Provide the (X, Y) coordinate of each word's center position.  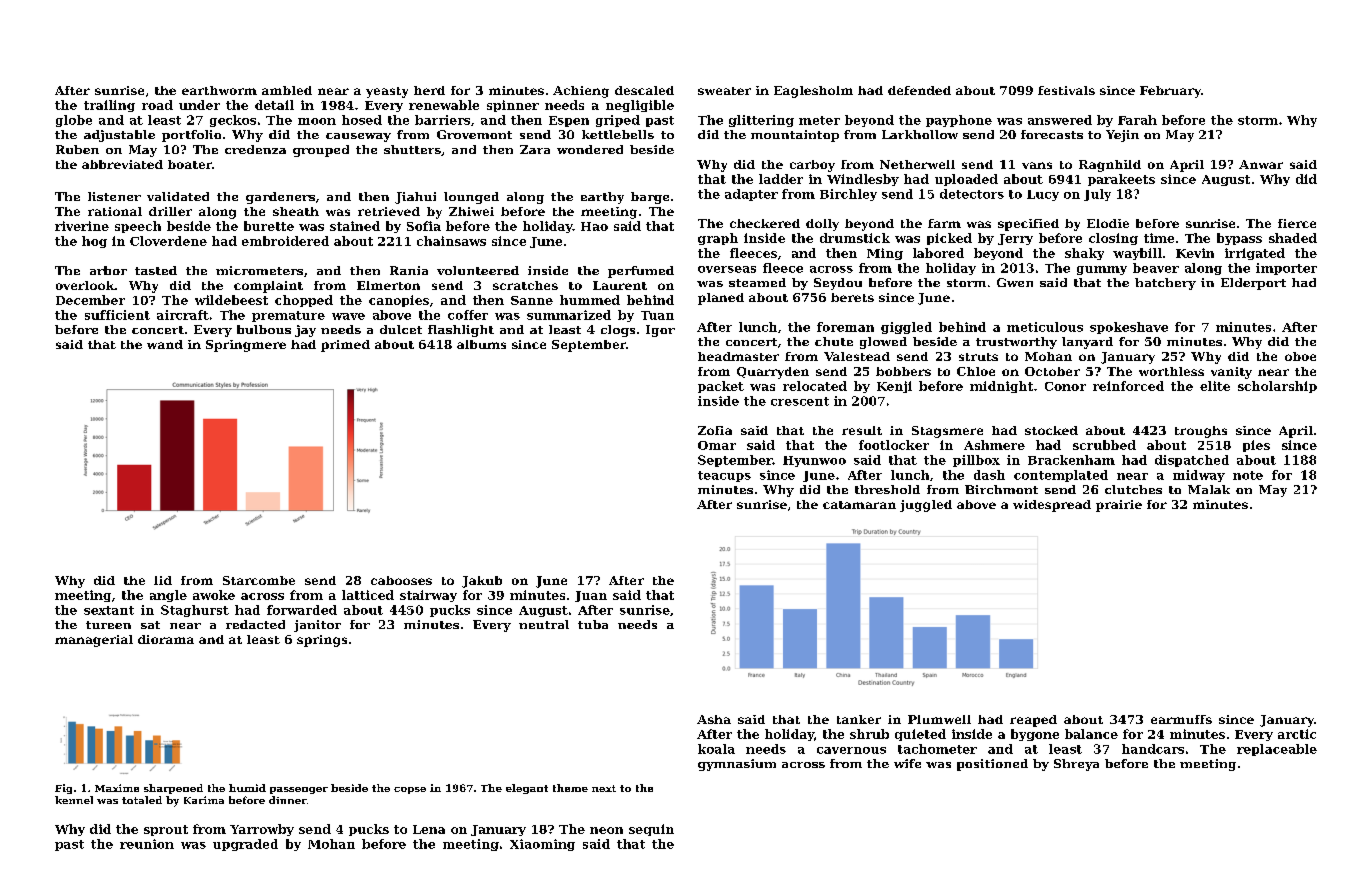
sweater (724, 91)
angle (168, 596)
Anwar (1261, 164)
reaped (1033, 721)
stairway (428, 596)
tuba (593, 624)
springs (322, 641)
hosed (362, 120)
